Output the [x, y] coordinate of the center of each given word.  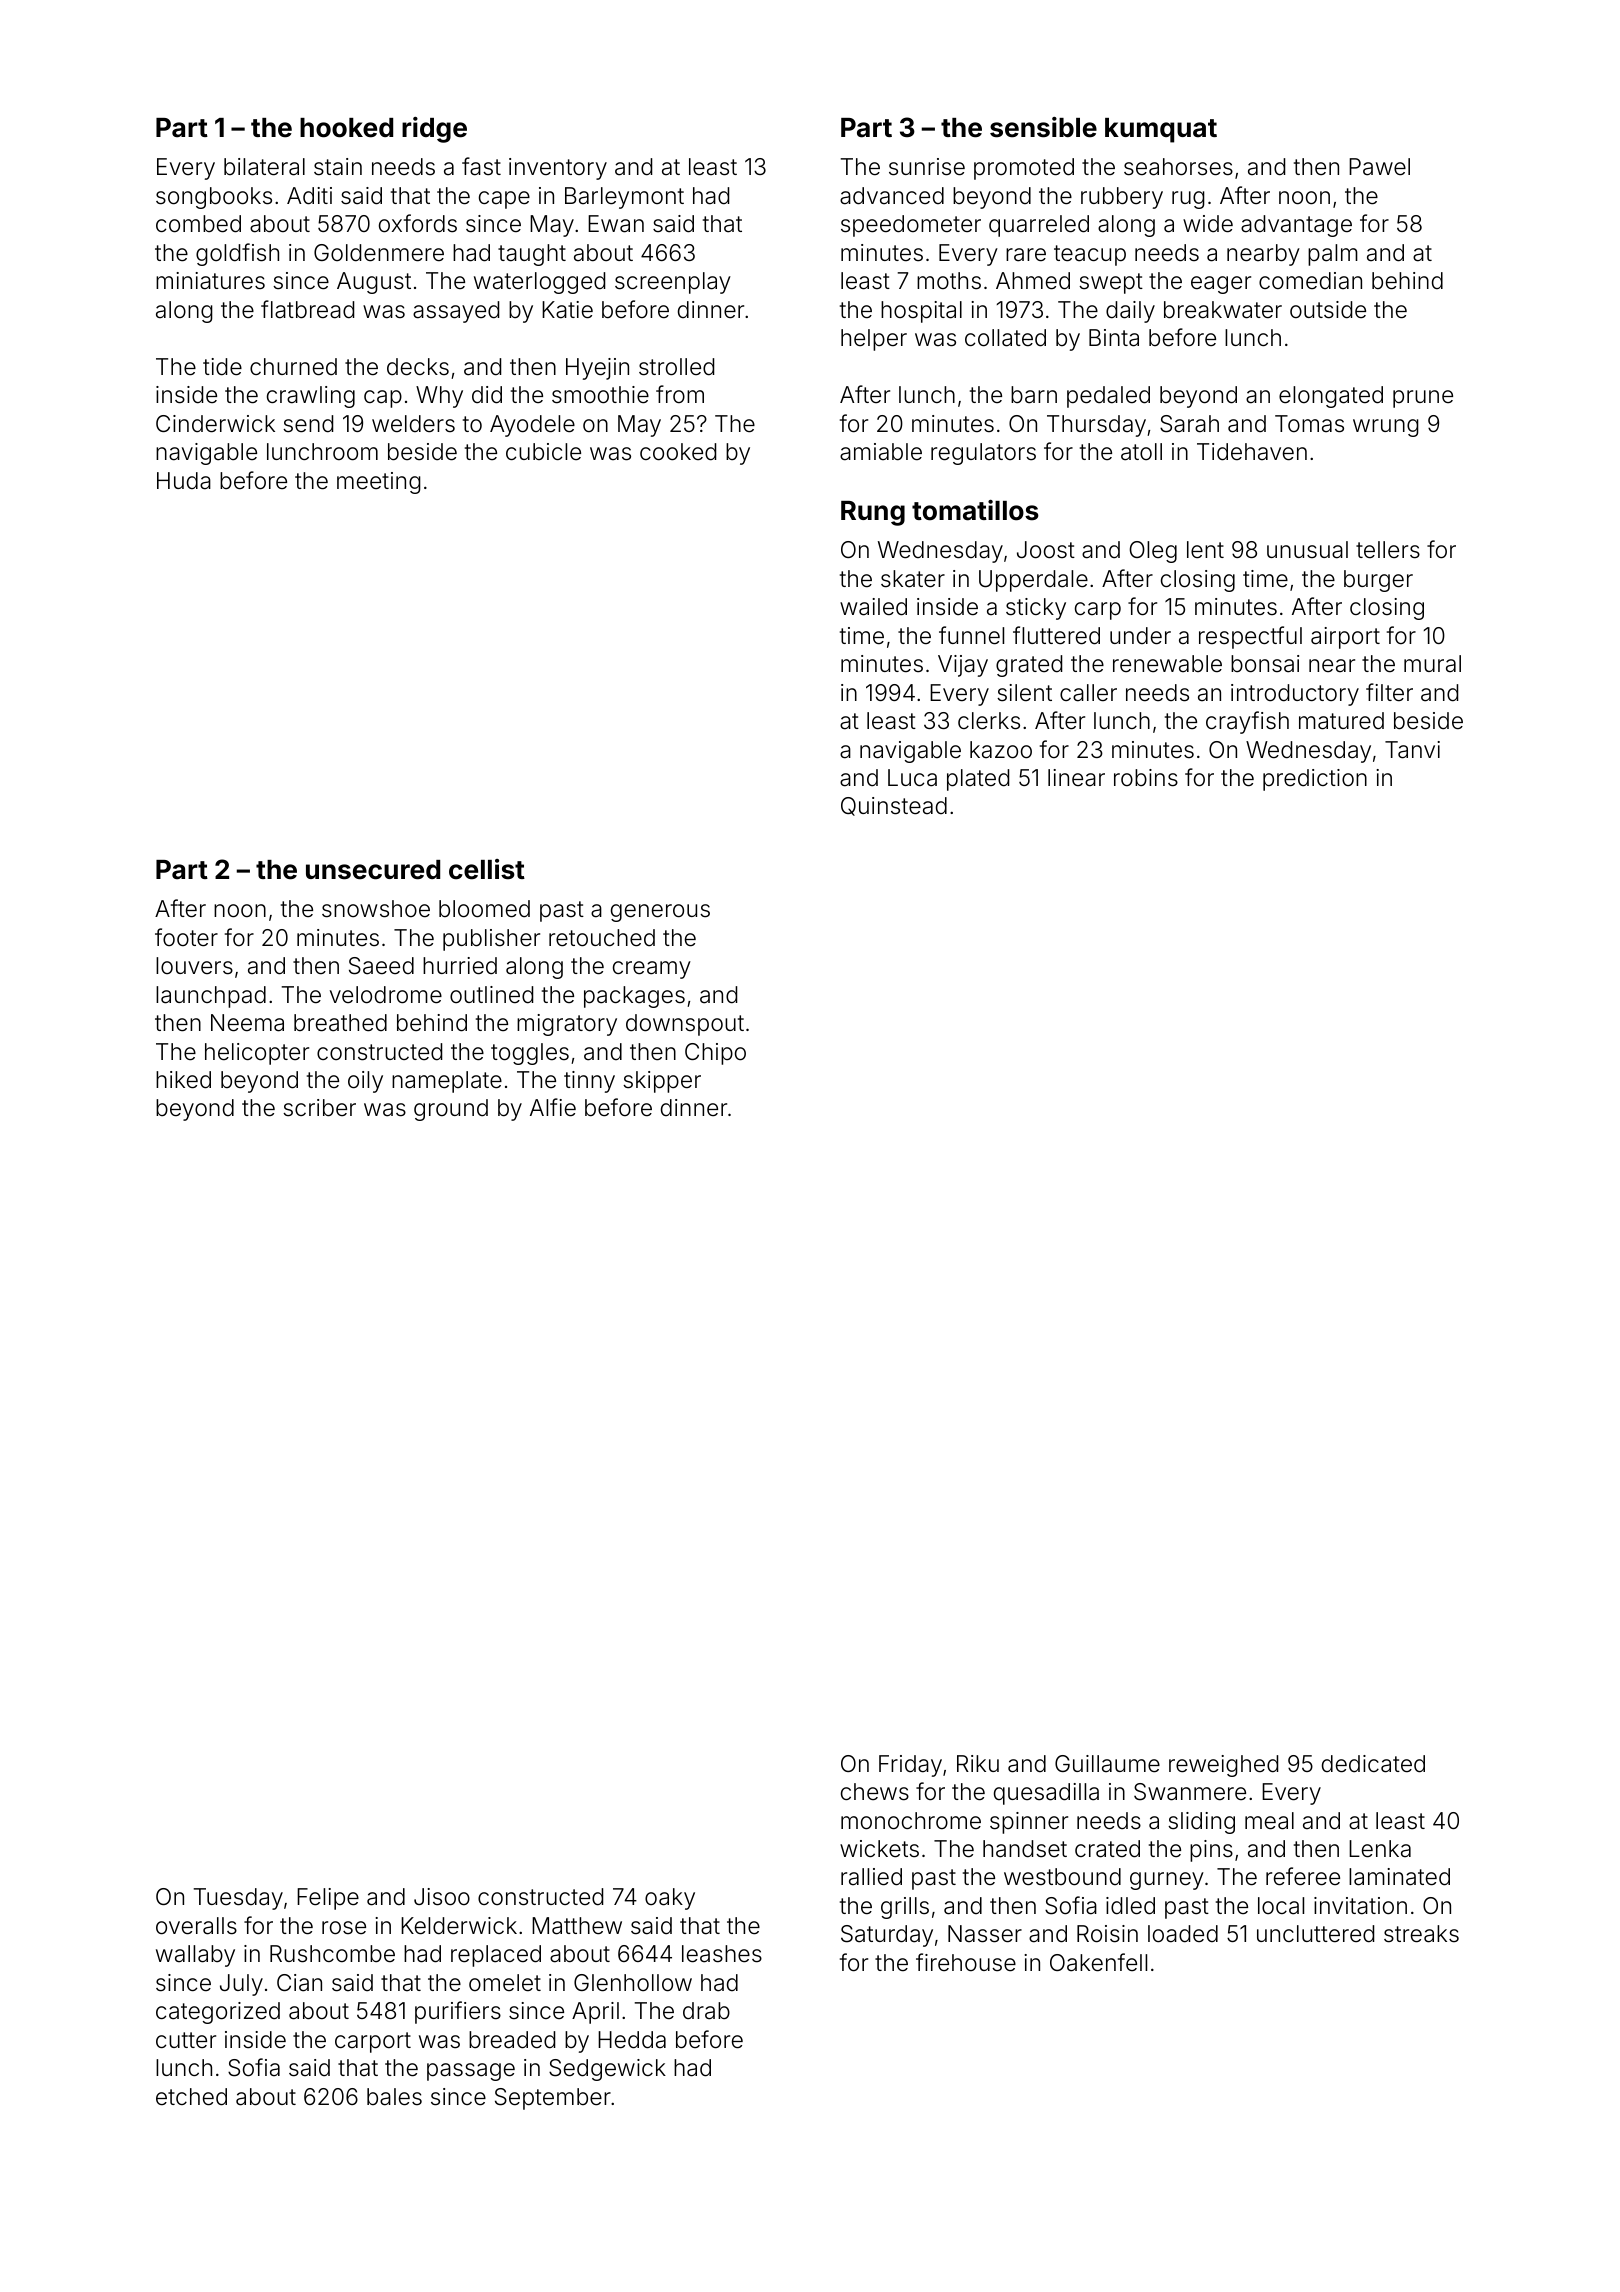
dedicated [1373, 1764]
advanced [892, 196]
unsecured [373, 870]
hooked [346, 128]
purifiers [458, 2012]
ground [451, 1110]
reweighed [1223, 1766]
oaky [670, 1899]
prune [1423, 399]
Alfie [553, 1107]
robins [1146, 778]
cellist [487, 869]
